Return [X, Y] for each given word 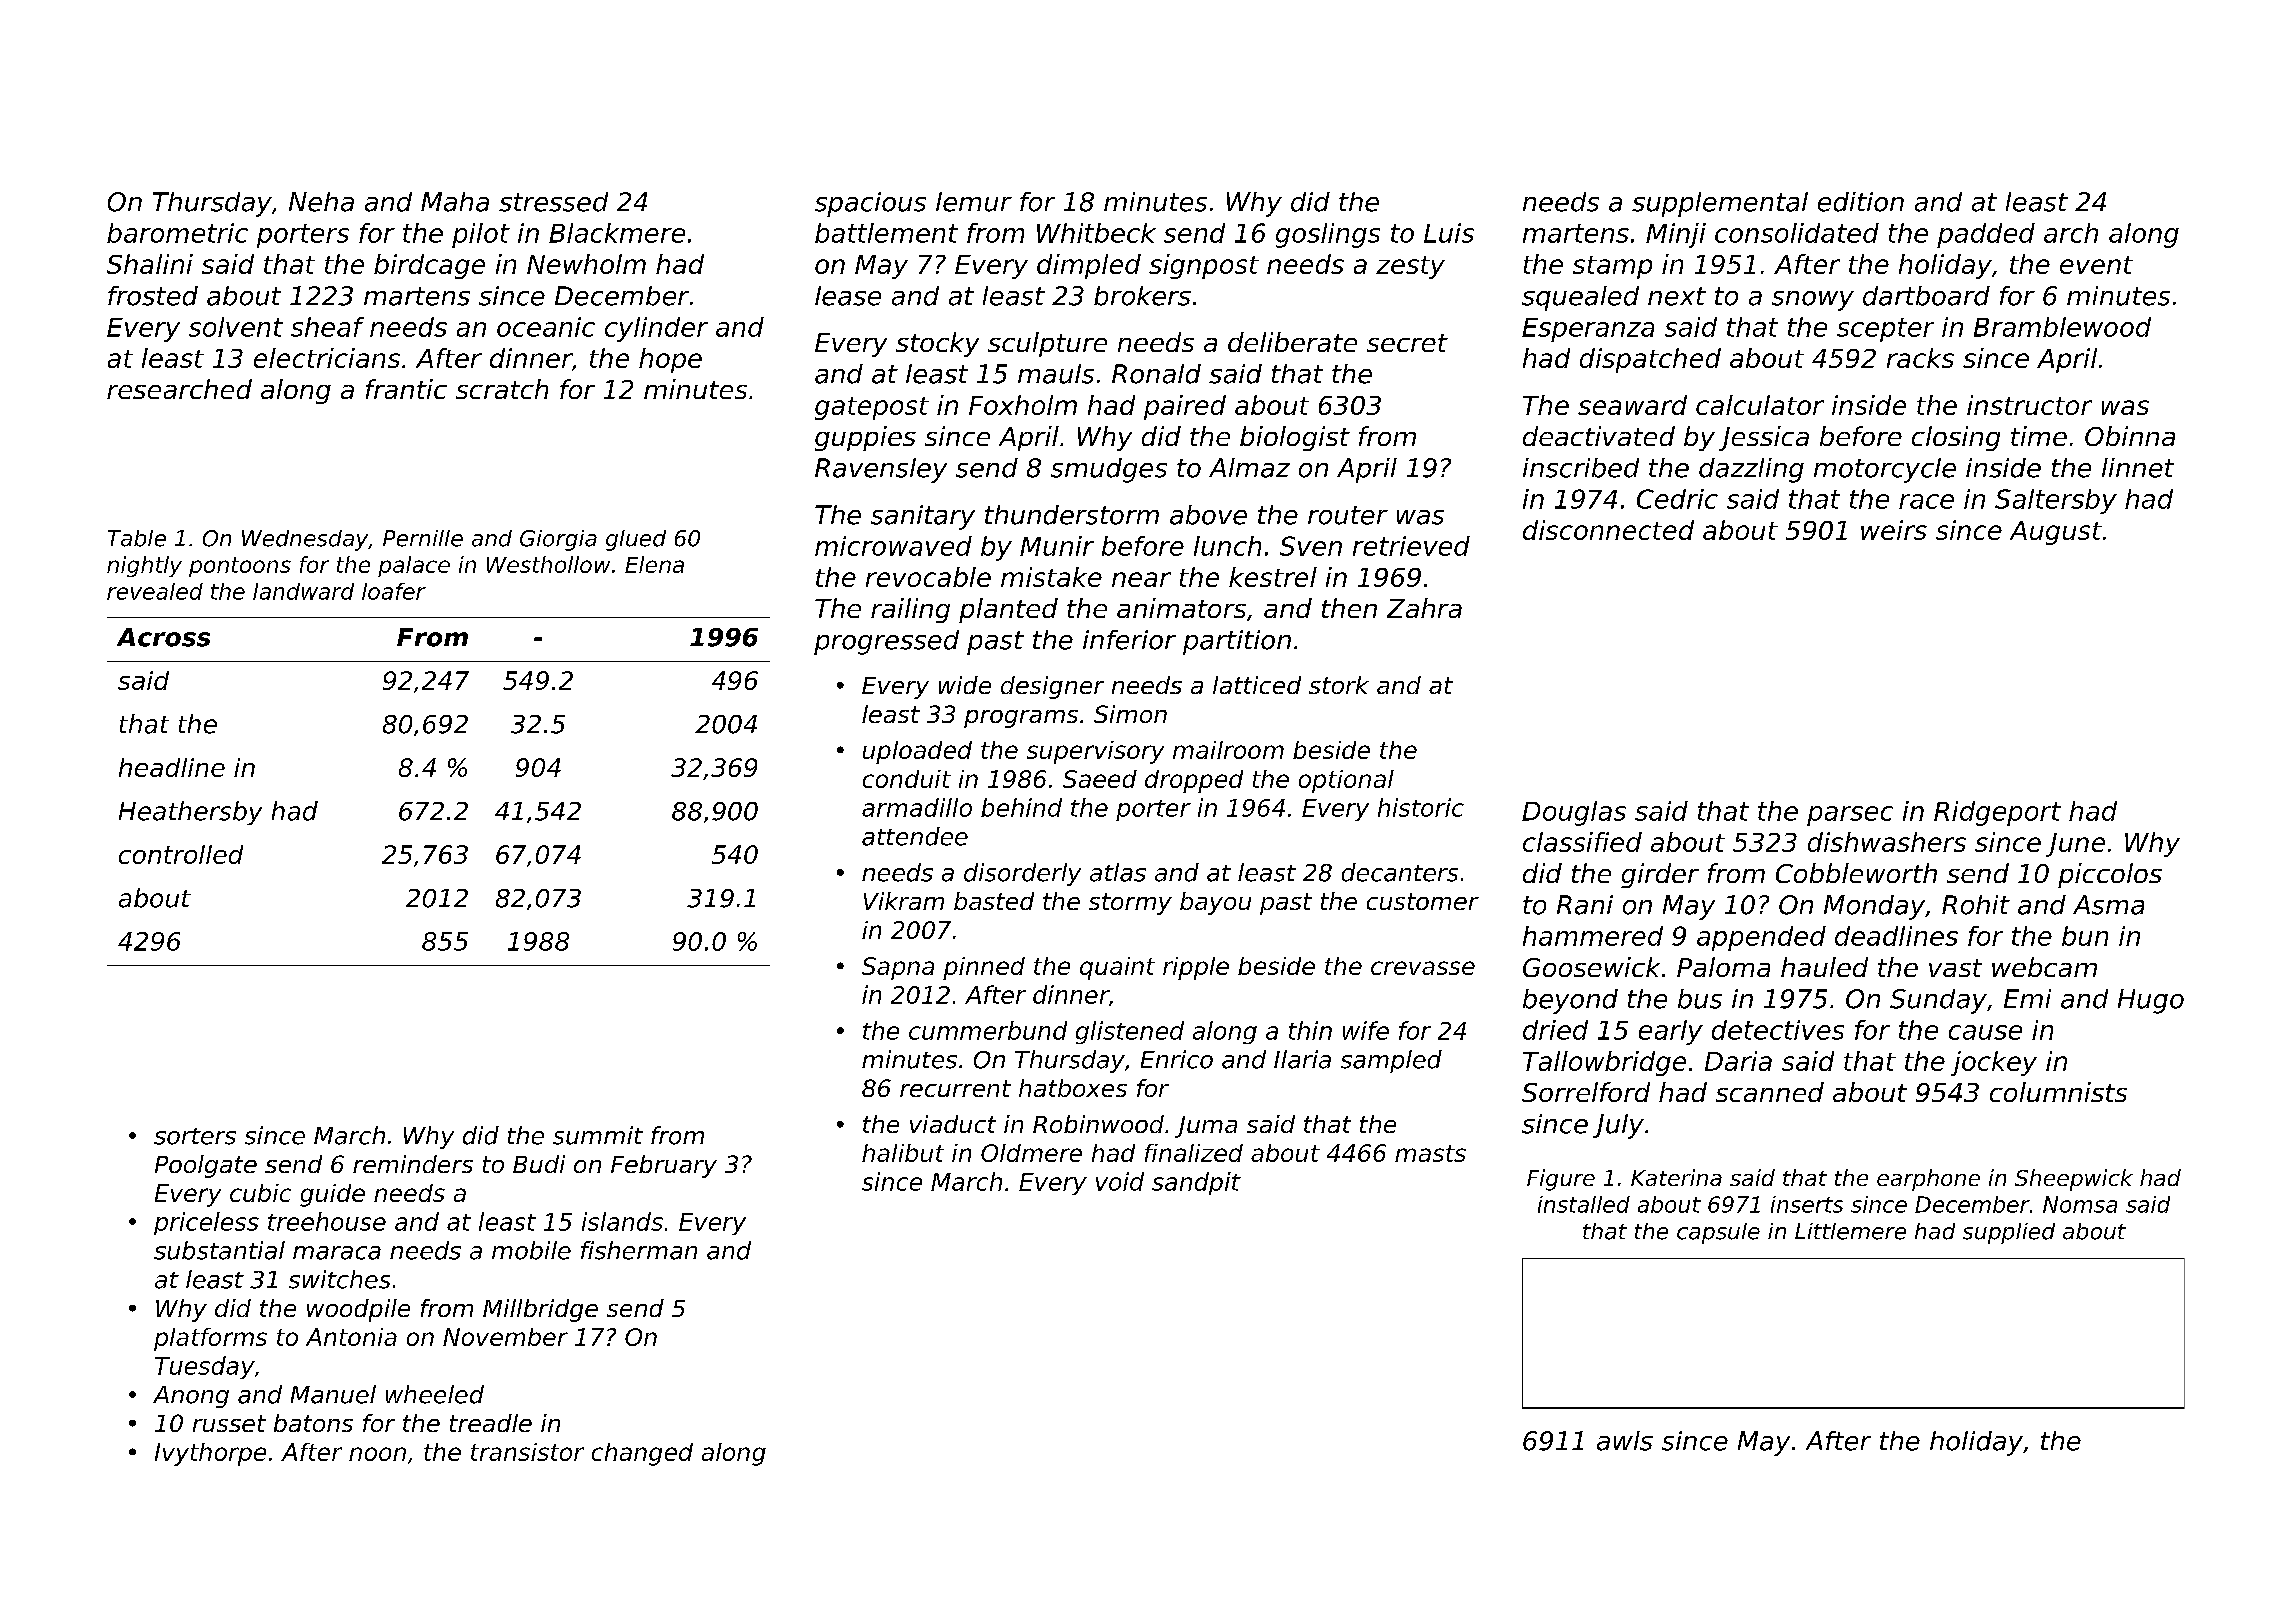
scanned [1770, 1092]
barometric [177, 233]
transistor [527, 1452]
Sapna [898, 968]
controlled [181, 854]
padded [1986, 235]
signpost [1204, 266]
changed [642, 1454]
